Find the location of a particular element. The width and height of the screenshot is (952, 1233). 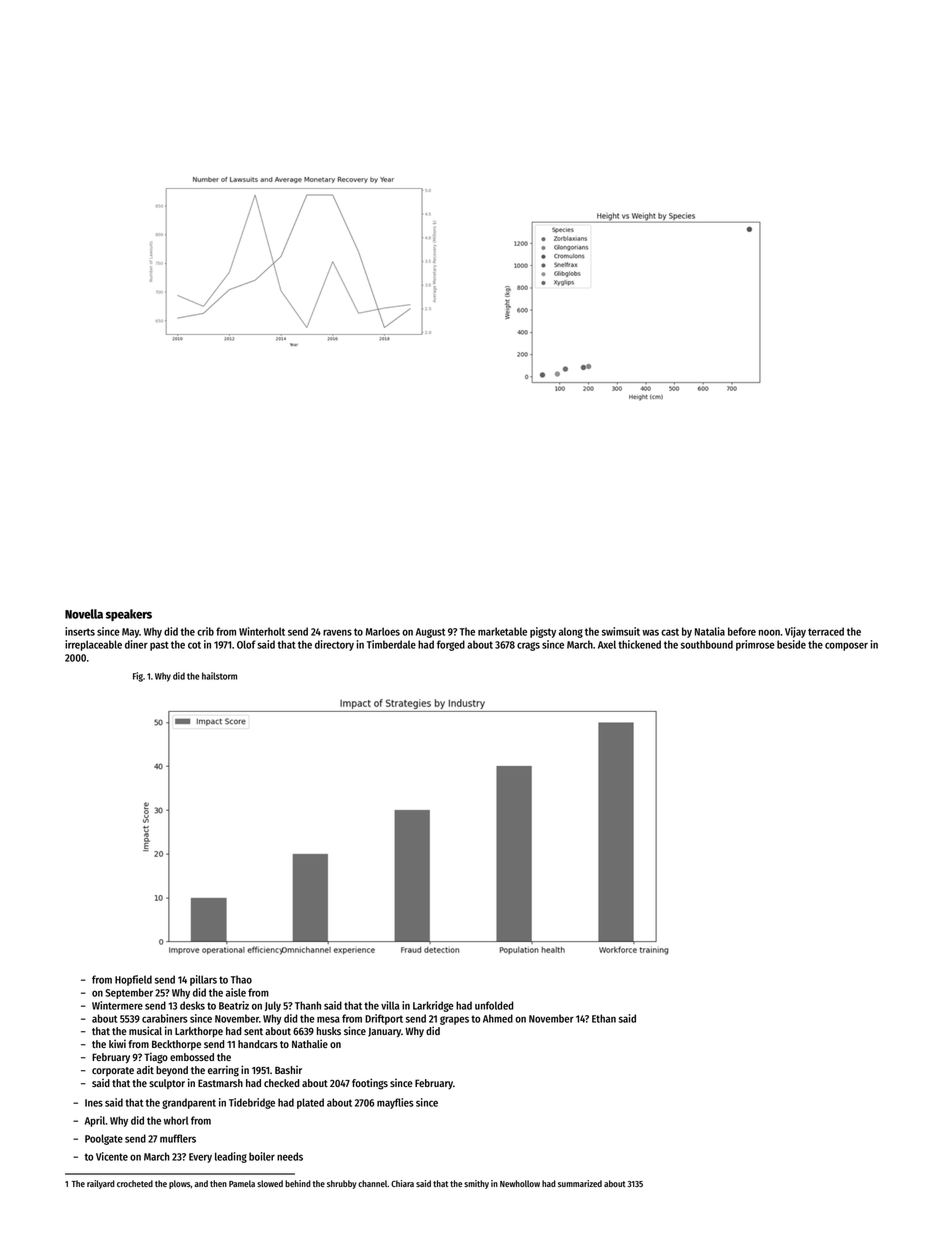

unfolded is located at coordinates (494, 1005).
